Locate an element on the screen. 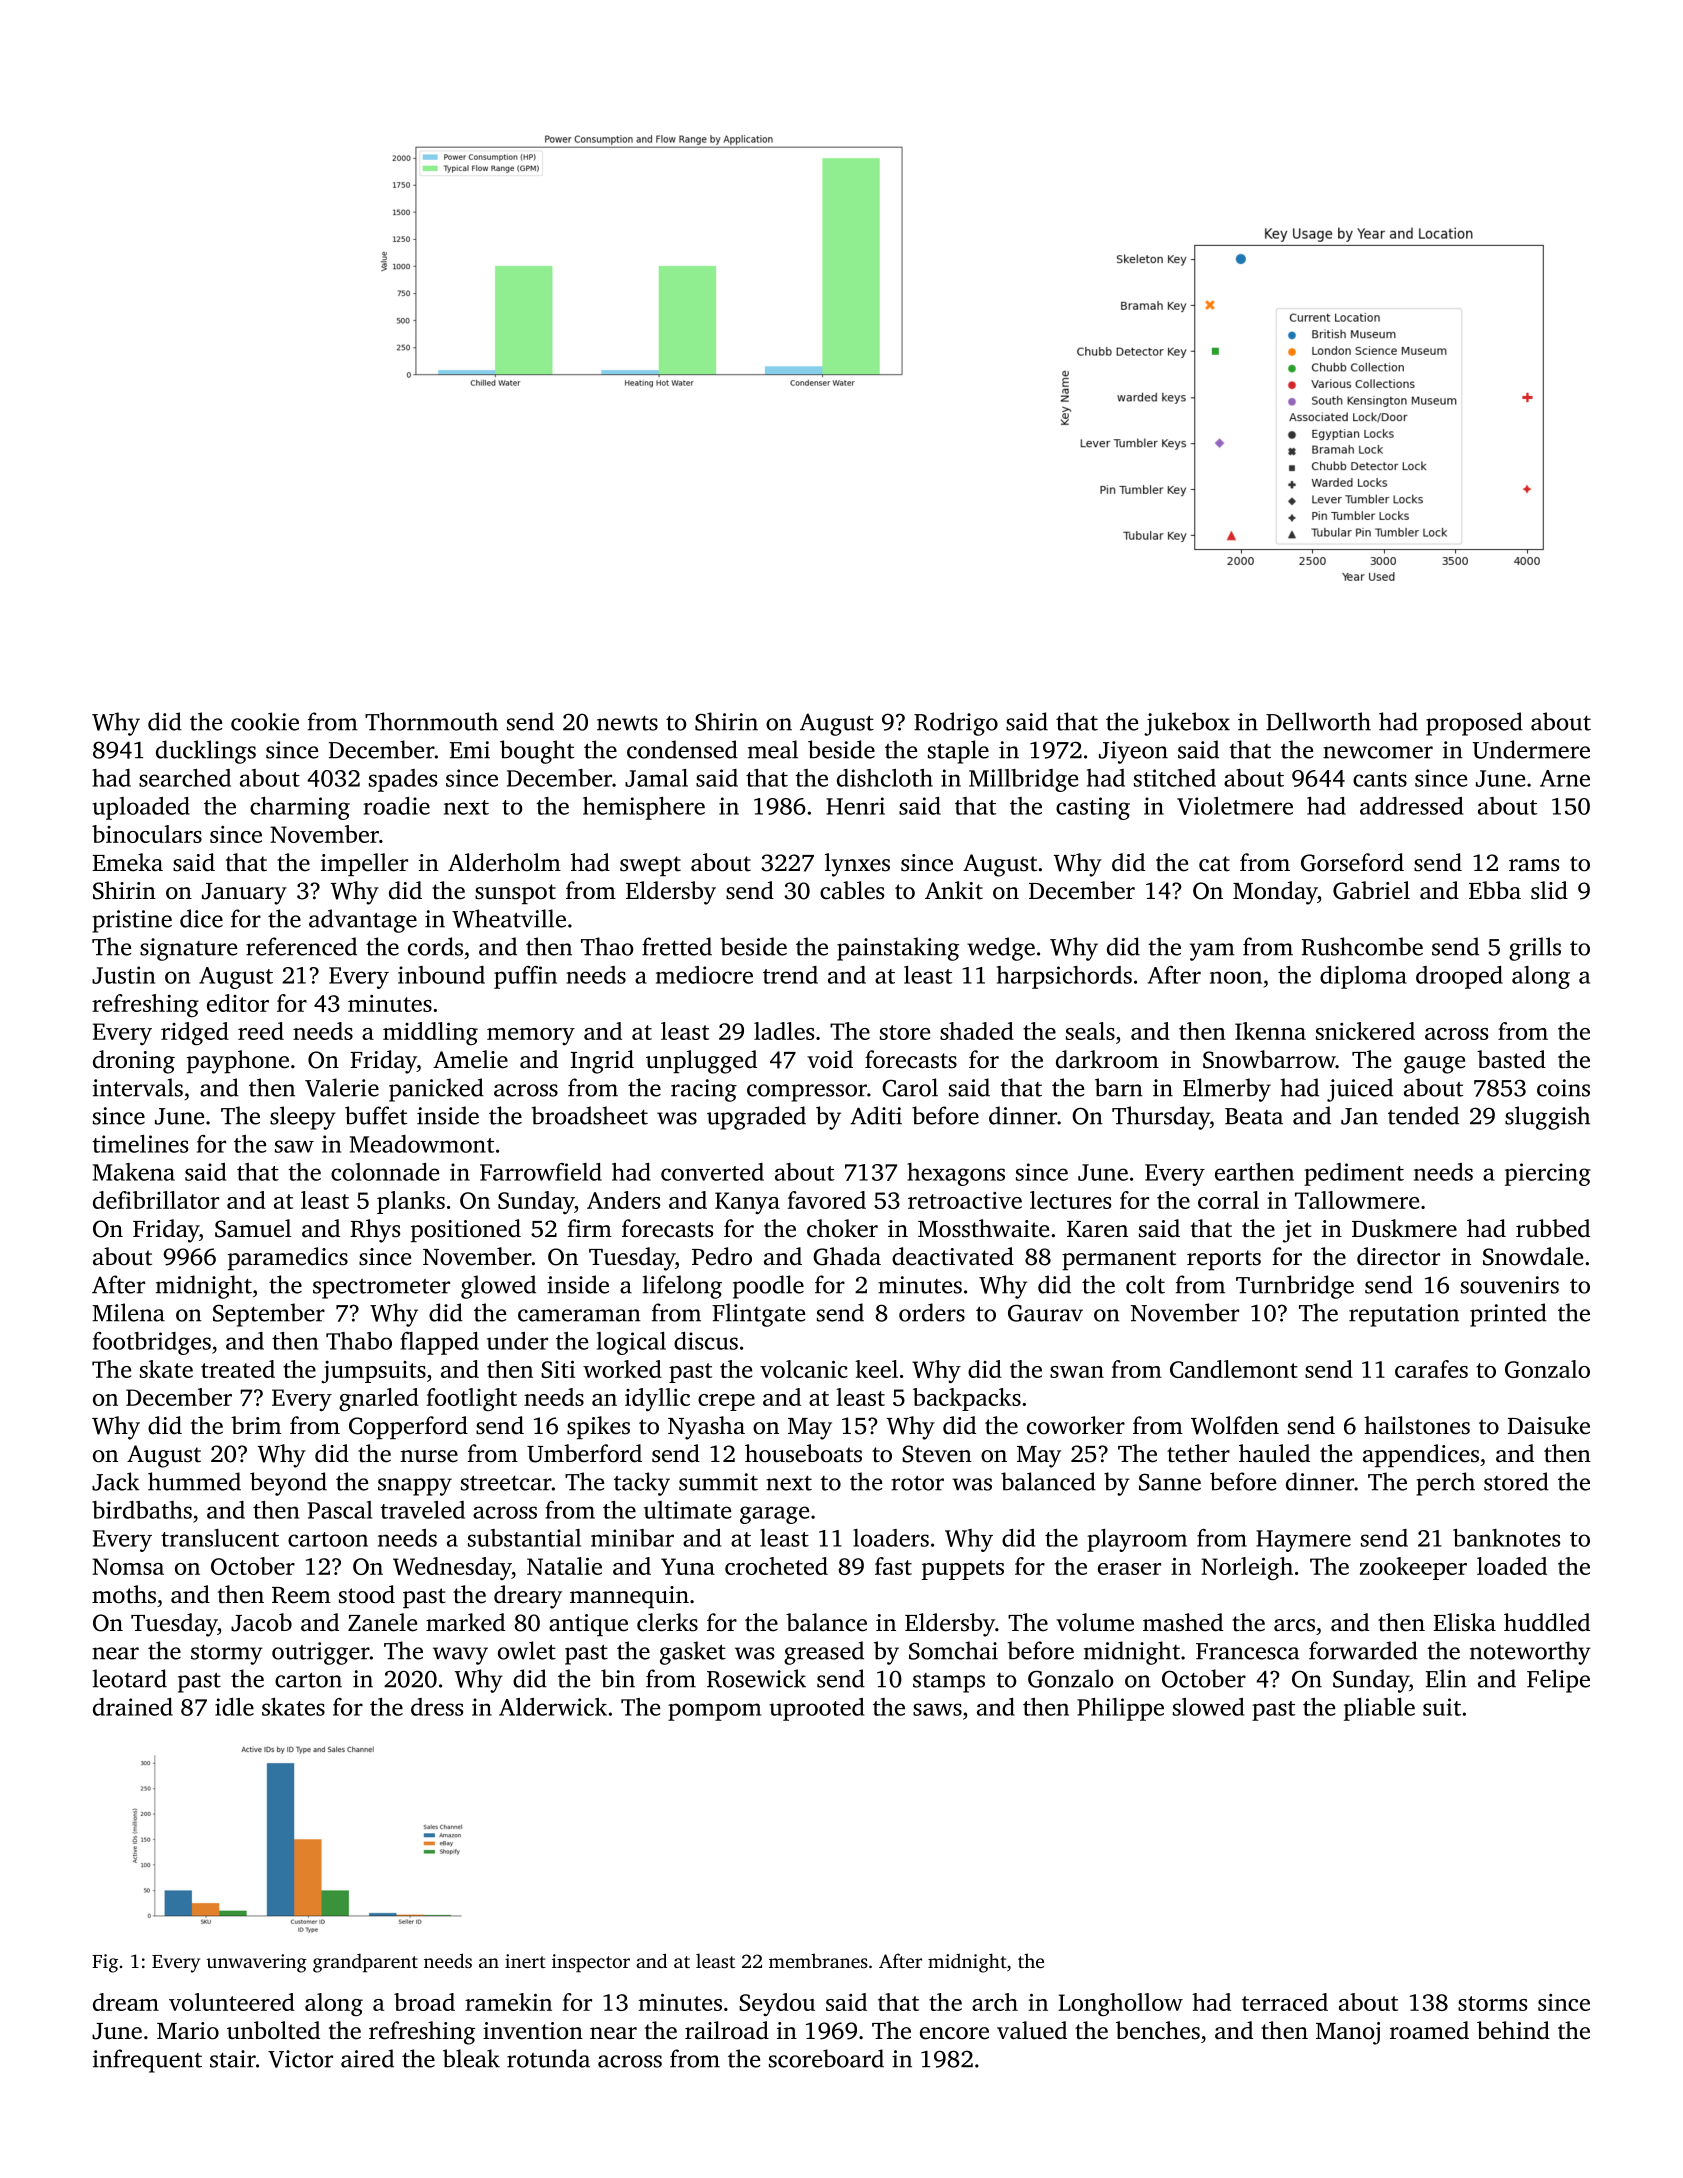  encore is located at coordinates (954, 2033).
